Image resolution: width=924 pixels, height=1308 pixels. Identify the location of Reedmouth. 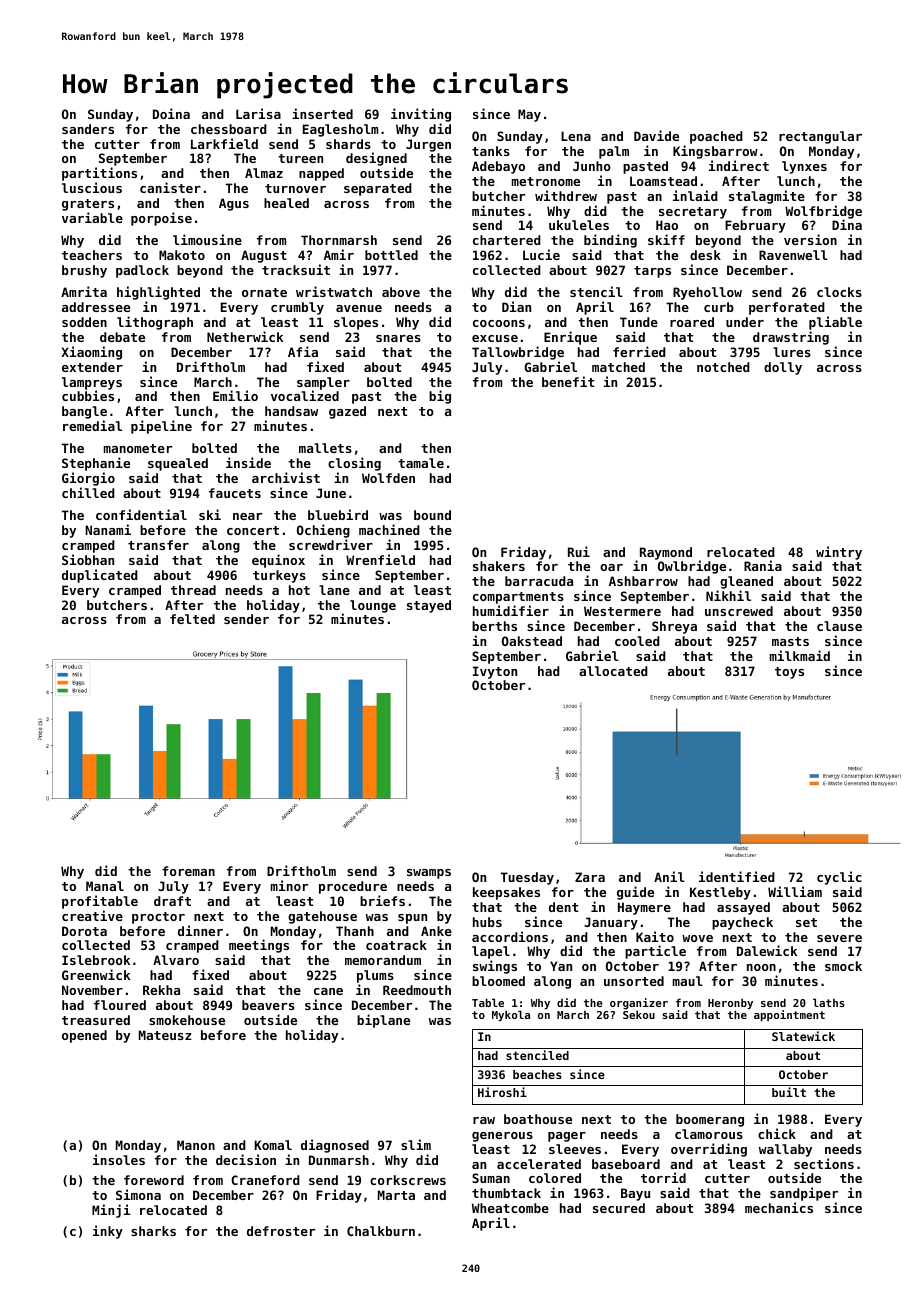
(417, 990).
